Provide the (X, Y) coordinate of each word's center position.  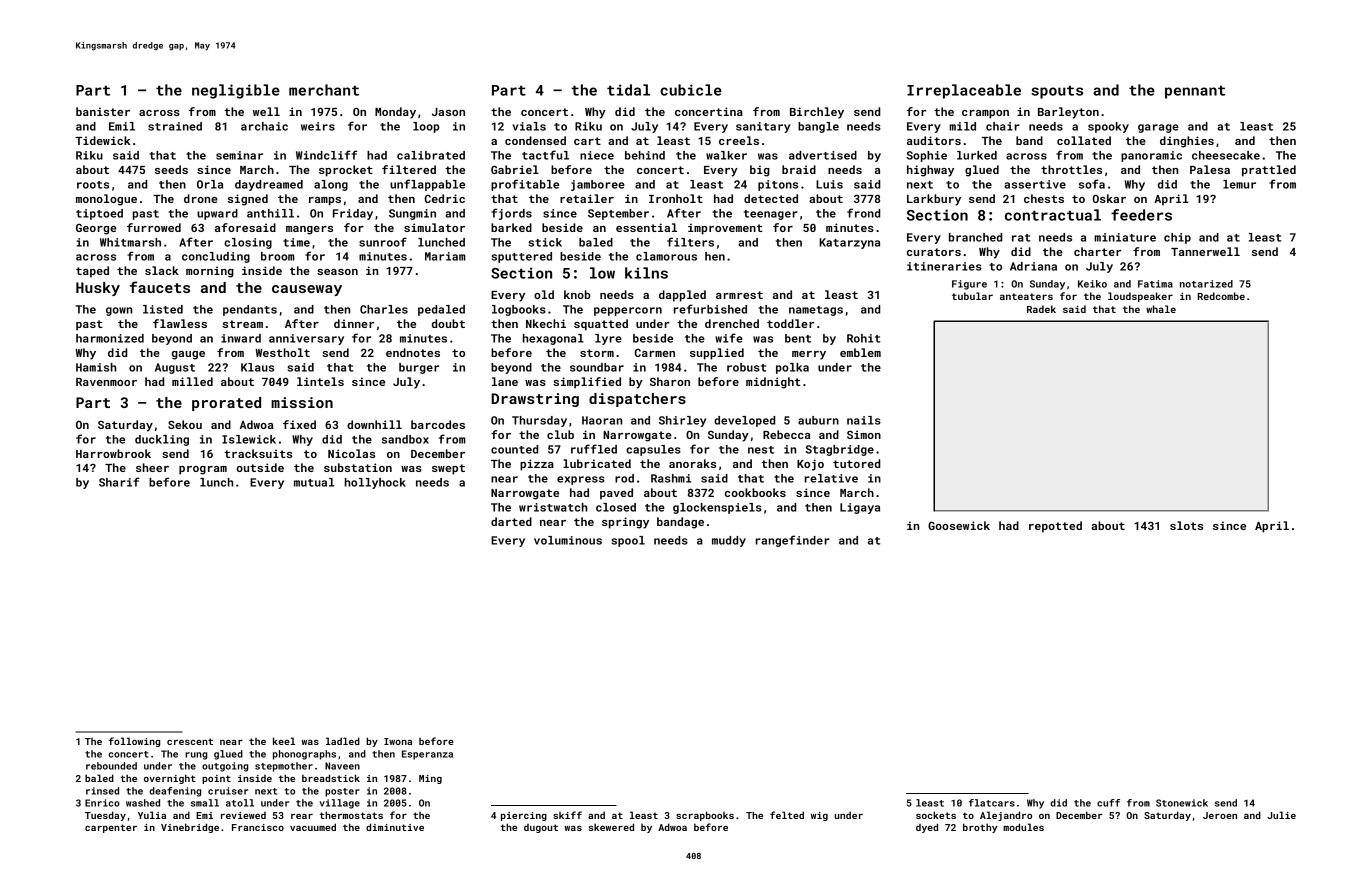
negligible (236, 91)
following (134, 742)
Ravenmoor (106, 382)
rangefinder (793, 541)
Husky (98, 289)
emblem (860, 352)
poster (342, 792)
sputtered (522, 257)
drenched (732, 323)
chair (1003, 126)
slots (1186, 525)
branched (975, 237)
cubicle (691, 90)
